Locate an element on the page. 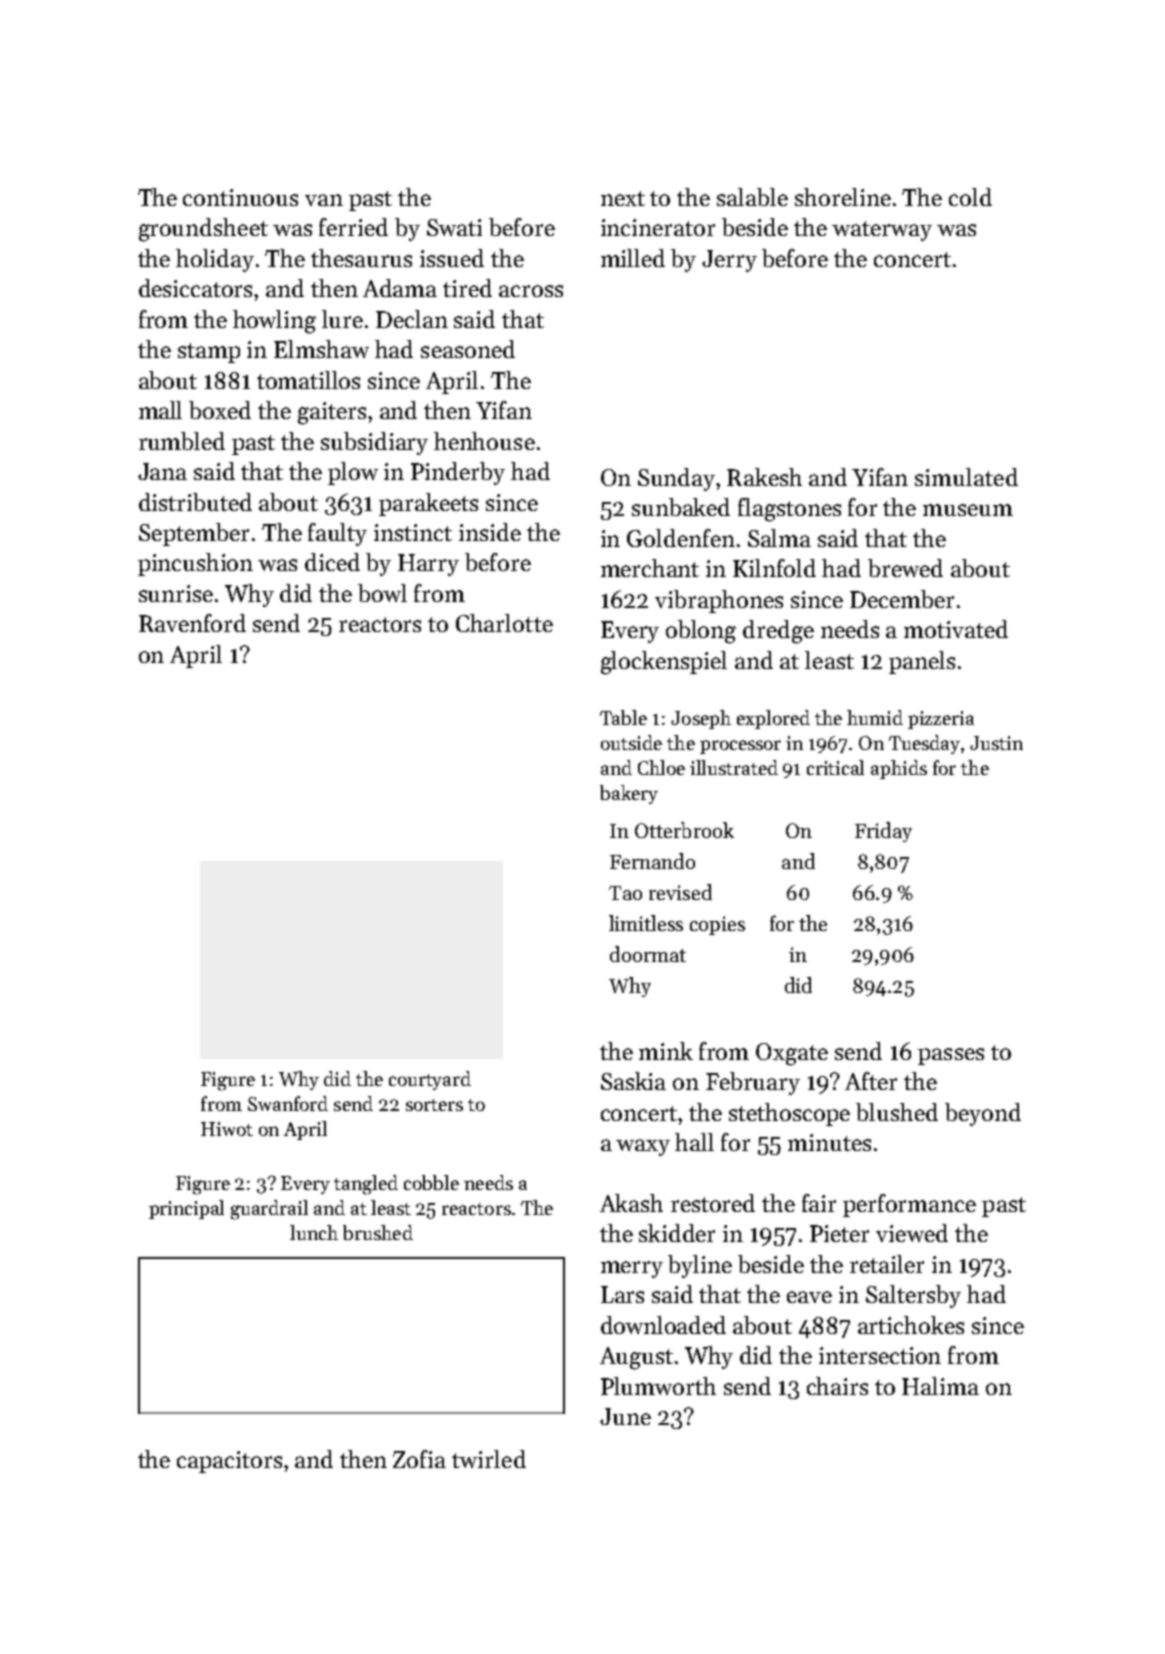 This image has height=1654, width=1165. Rakesh is located at coordinates (764, 477).
